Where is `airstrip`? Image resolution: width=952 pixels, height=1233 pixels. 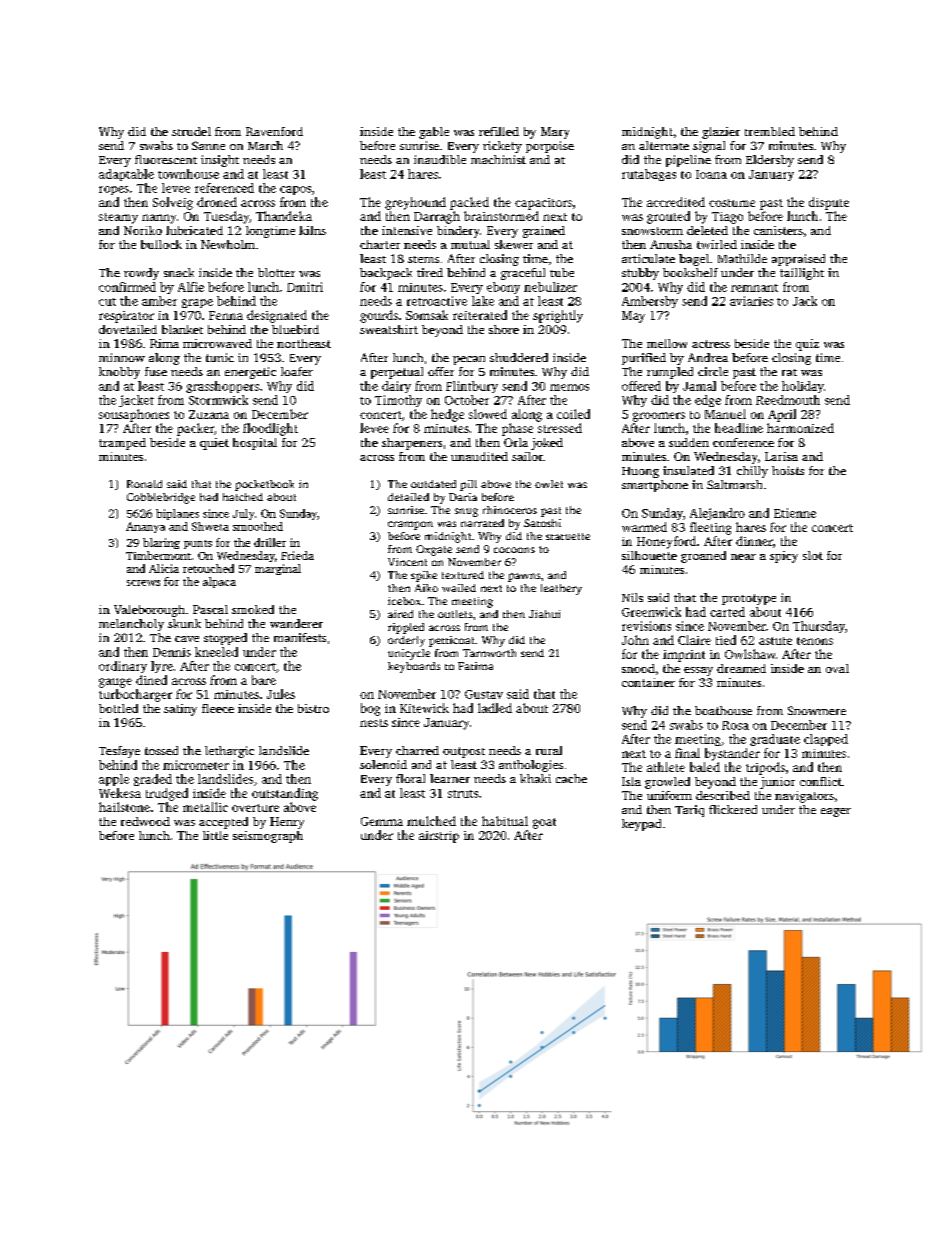
airstrip is located at coordinates (439, 837).
